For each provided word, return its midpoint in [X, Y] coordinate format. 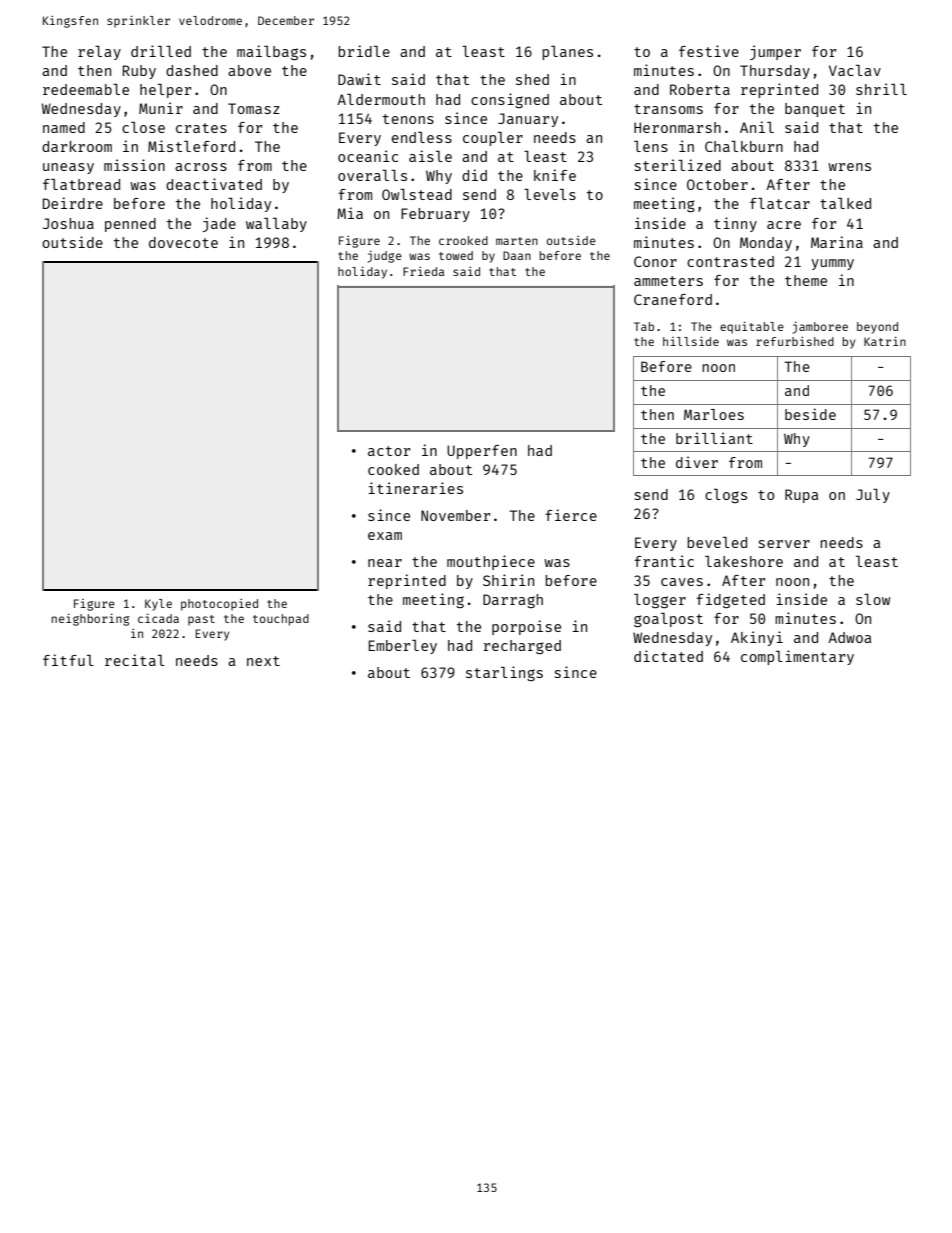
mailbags [271, 52]
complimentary [797, 657]
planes [567, 53]
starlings [504, 673]
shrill [881, 89]
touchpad [281, 620]
